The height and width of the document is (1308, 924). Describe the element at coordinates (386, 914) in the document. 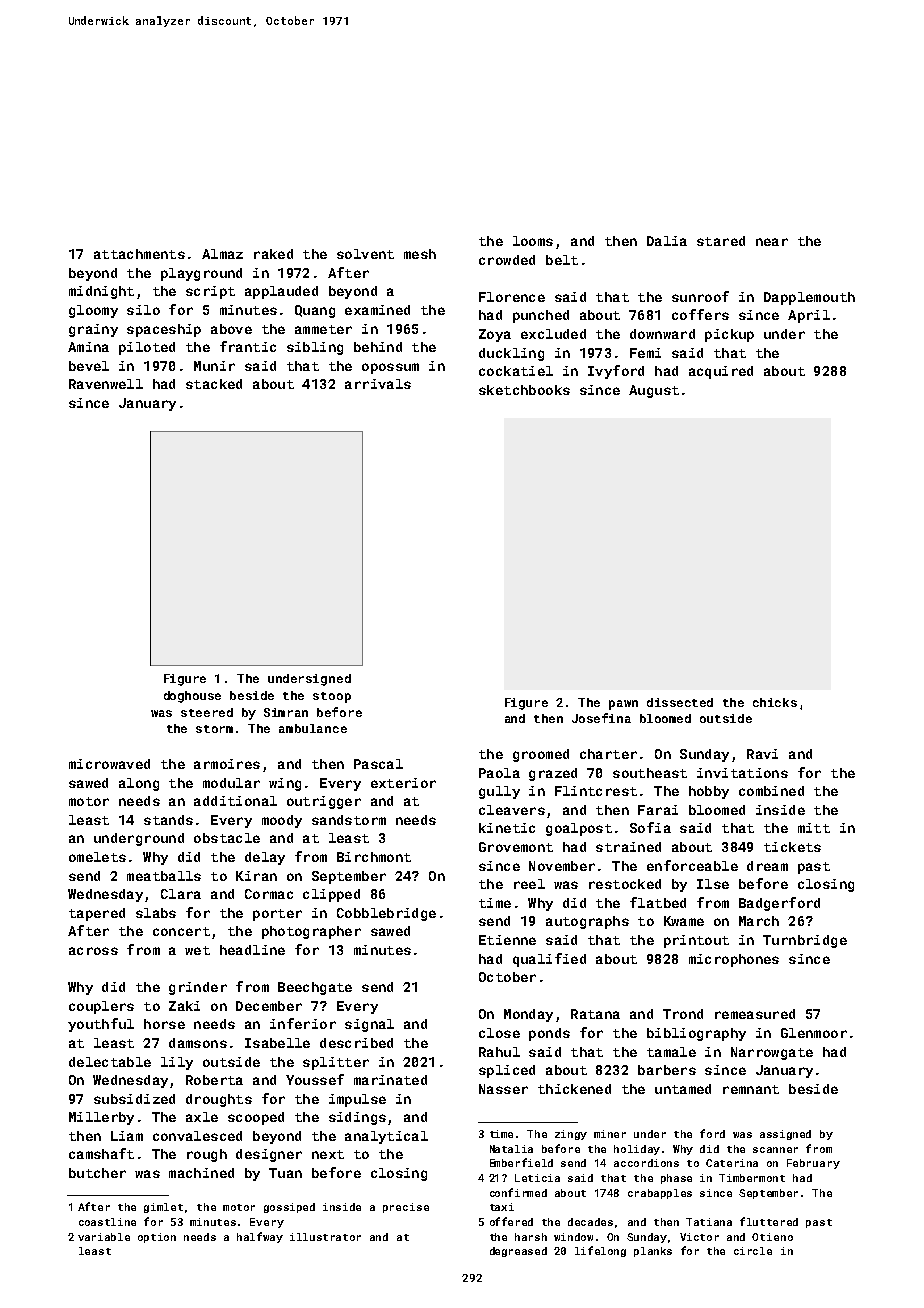

I see `Cobblebridge` at that location.
